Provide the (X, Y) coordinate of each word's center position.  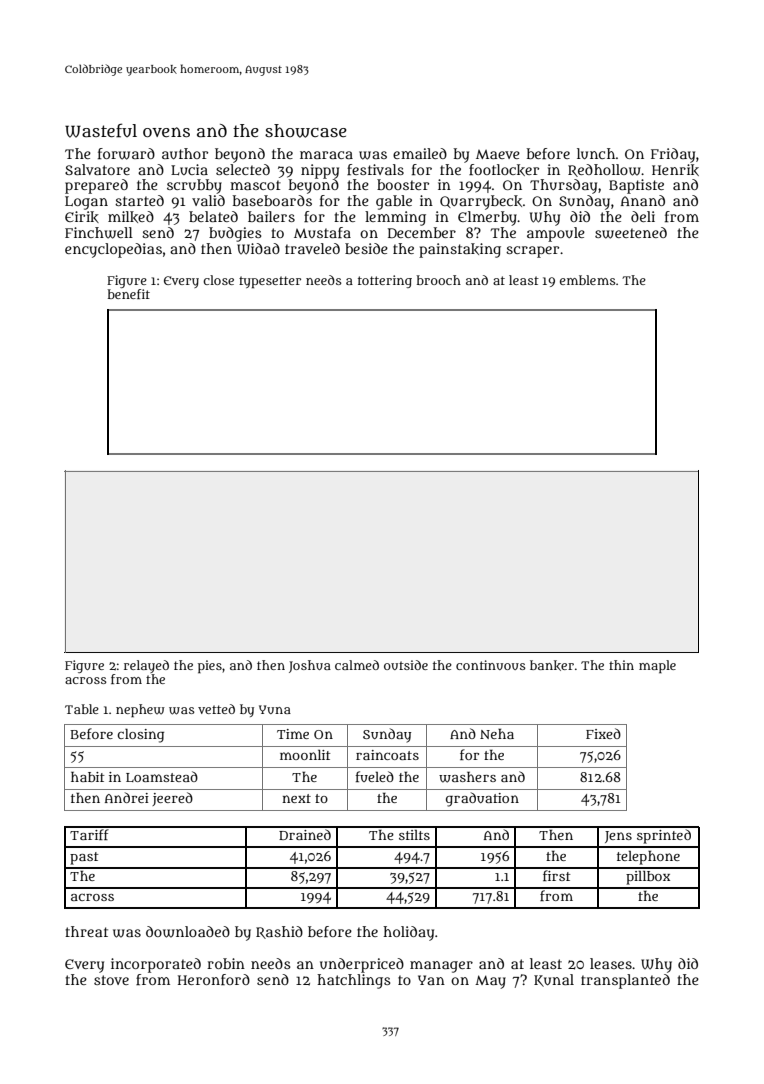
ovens (166, 132)
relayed (146, 666)
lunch (596, 153)
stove (111, 980)
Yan (431, 980)
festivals (375, 169)
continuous (491, 665)
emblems (588, 280)
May (490, 982)
